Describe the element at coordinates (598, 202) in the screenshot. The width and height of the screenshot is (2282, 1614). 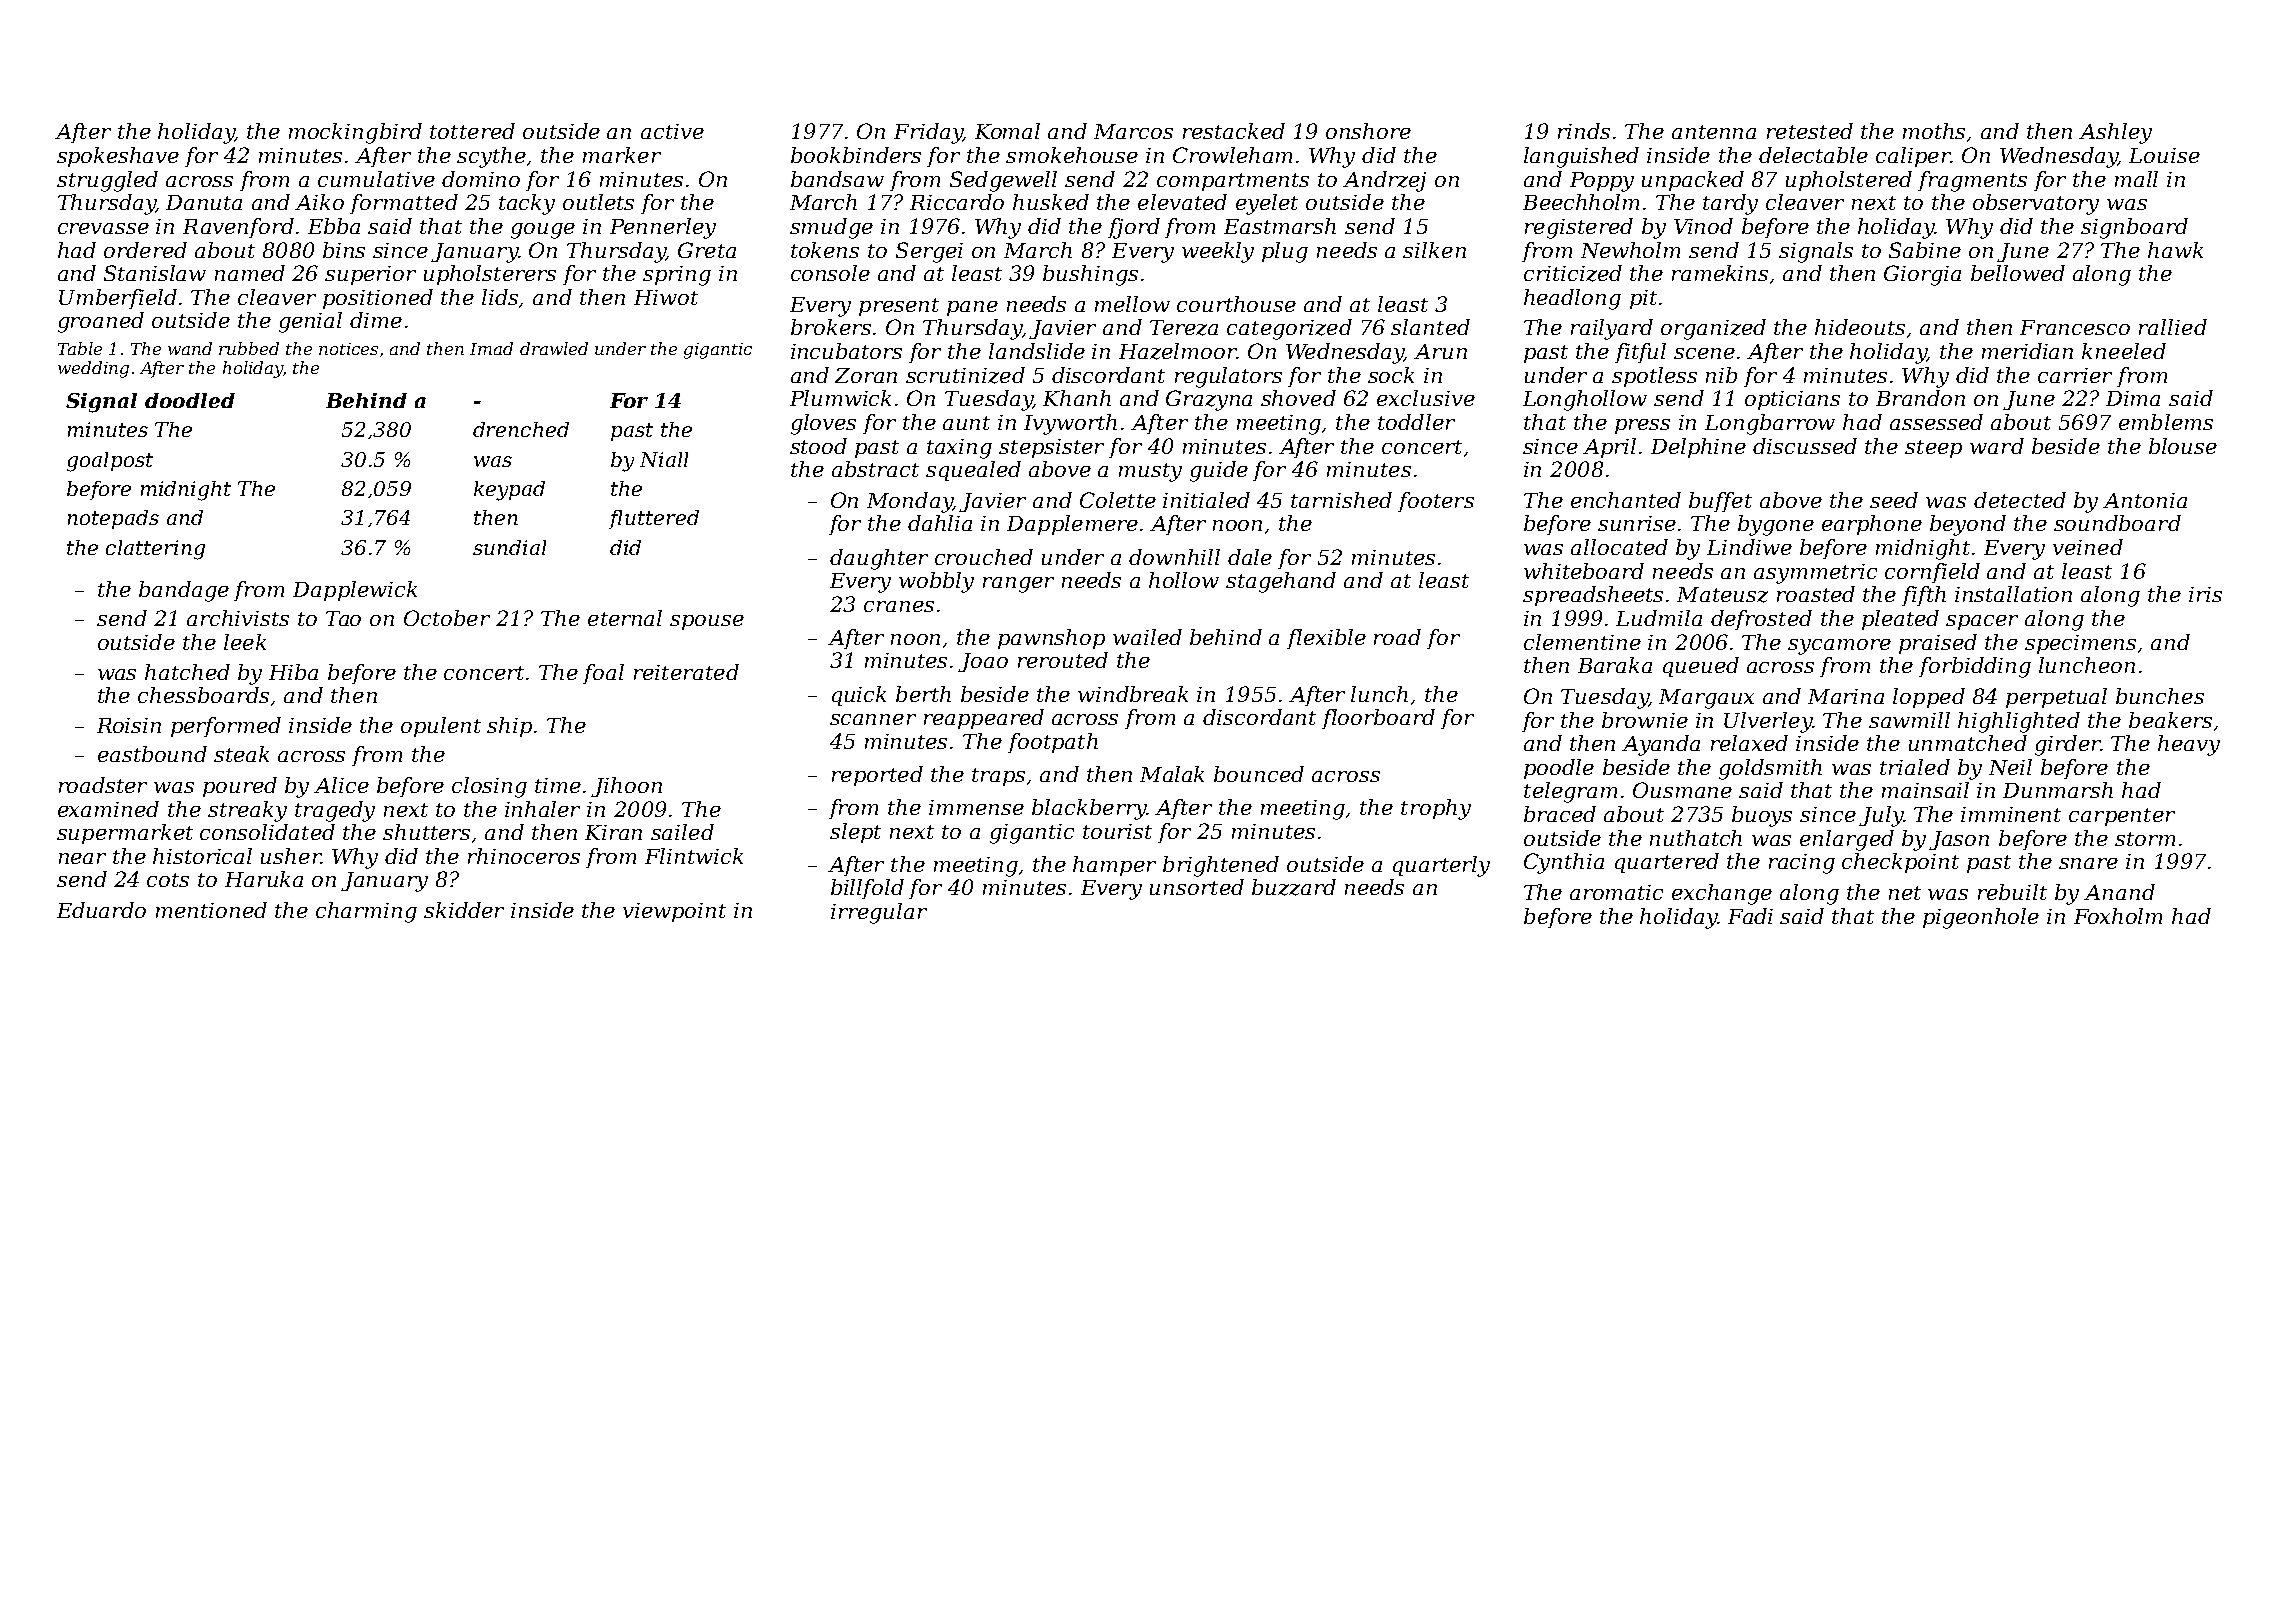
I see `outlets` at that location.
